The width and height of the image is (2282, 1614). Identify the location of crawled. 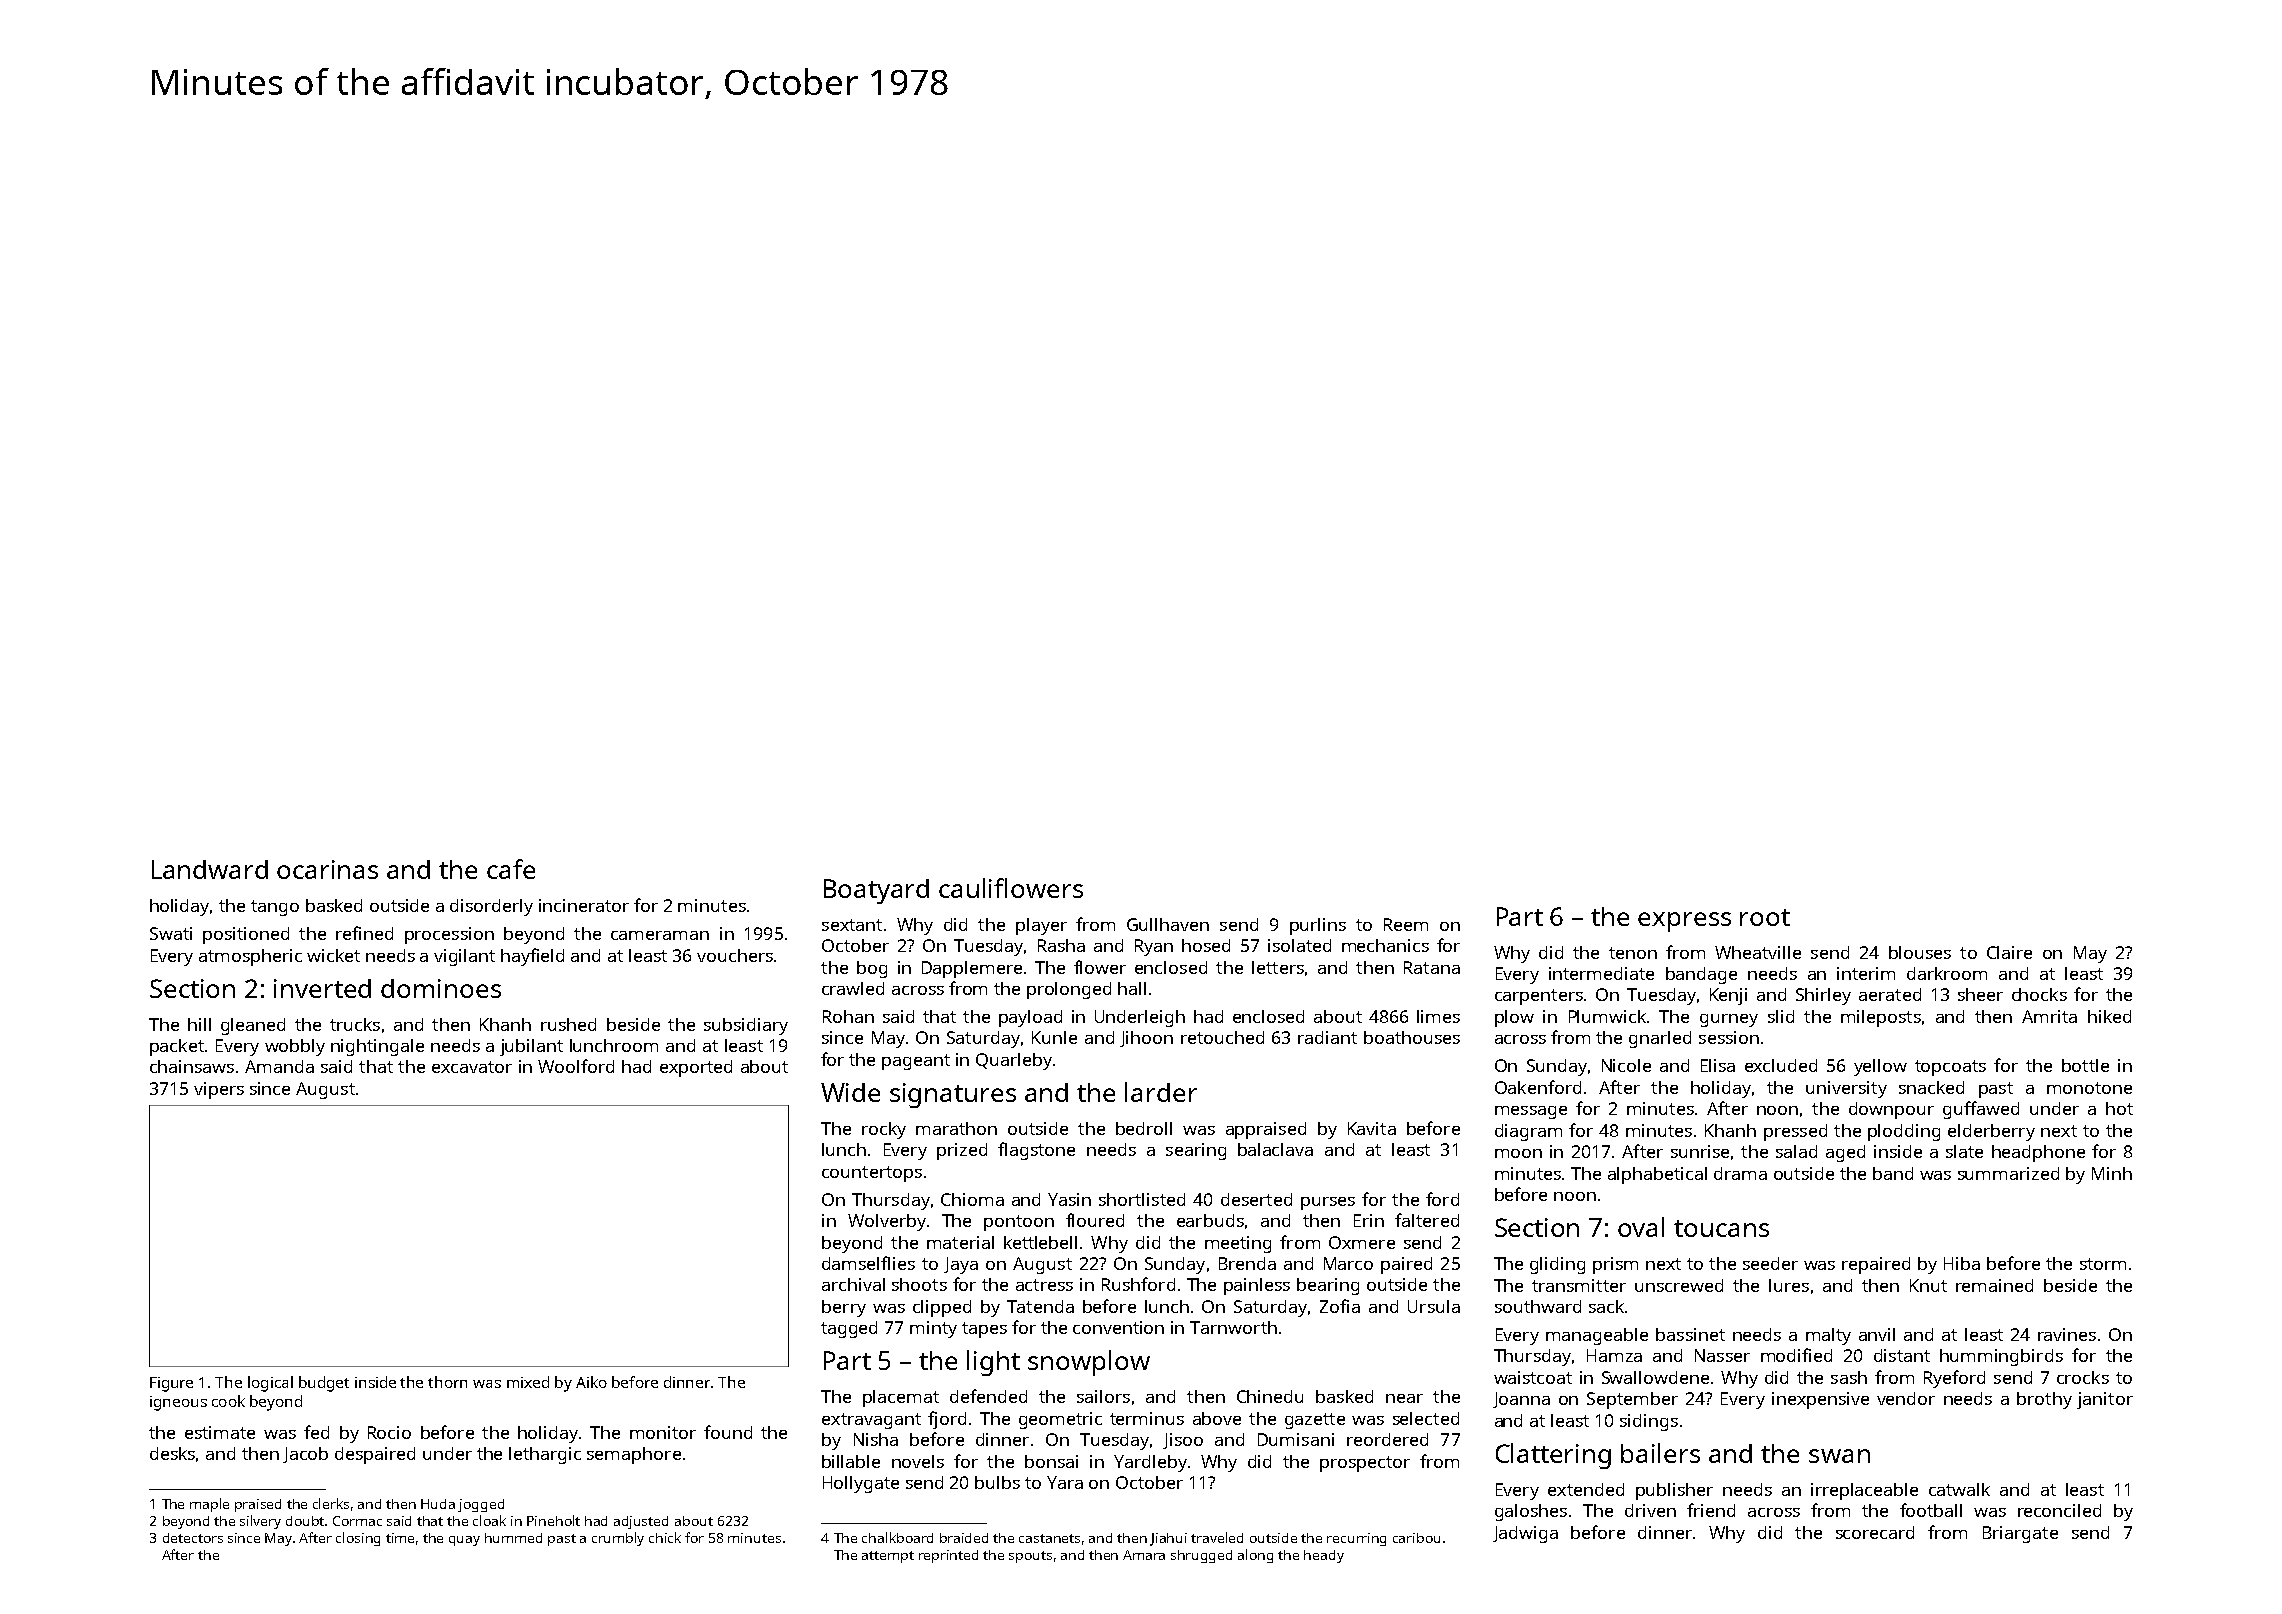
(853, 988).
